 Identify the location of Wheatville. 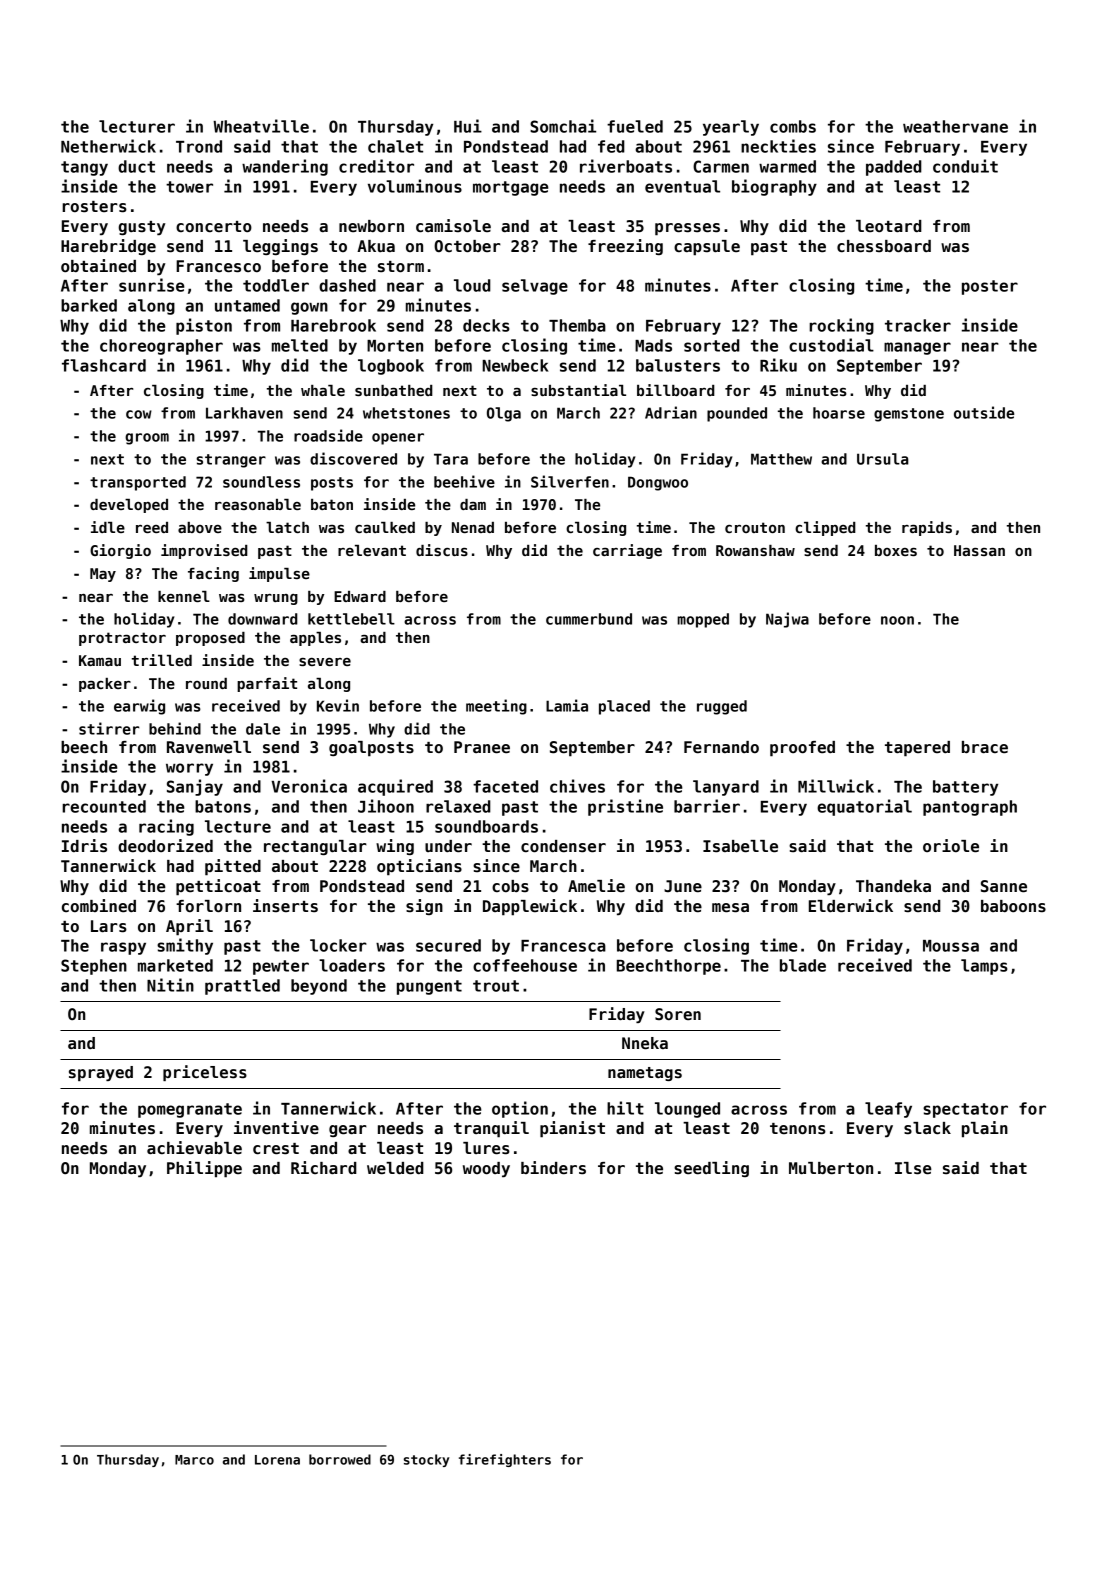
(261, 126).
